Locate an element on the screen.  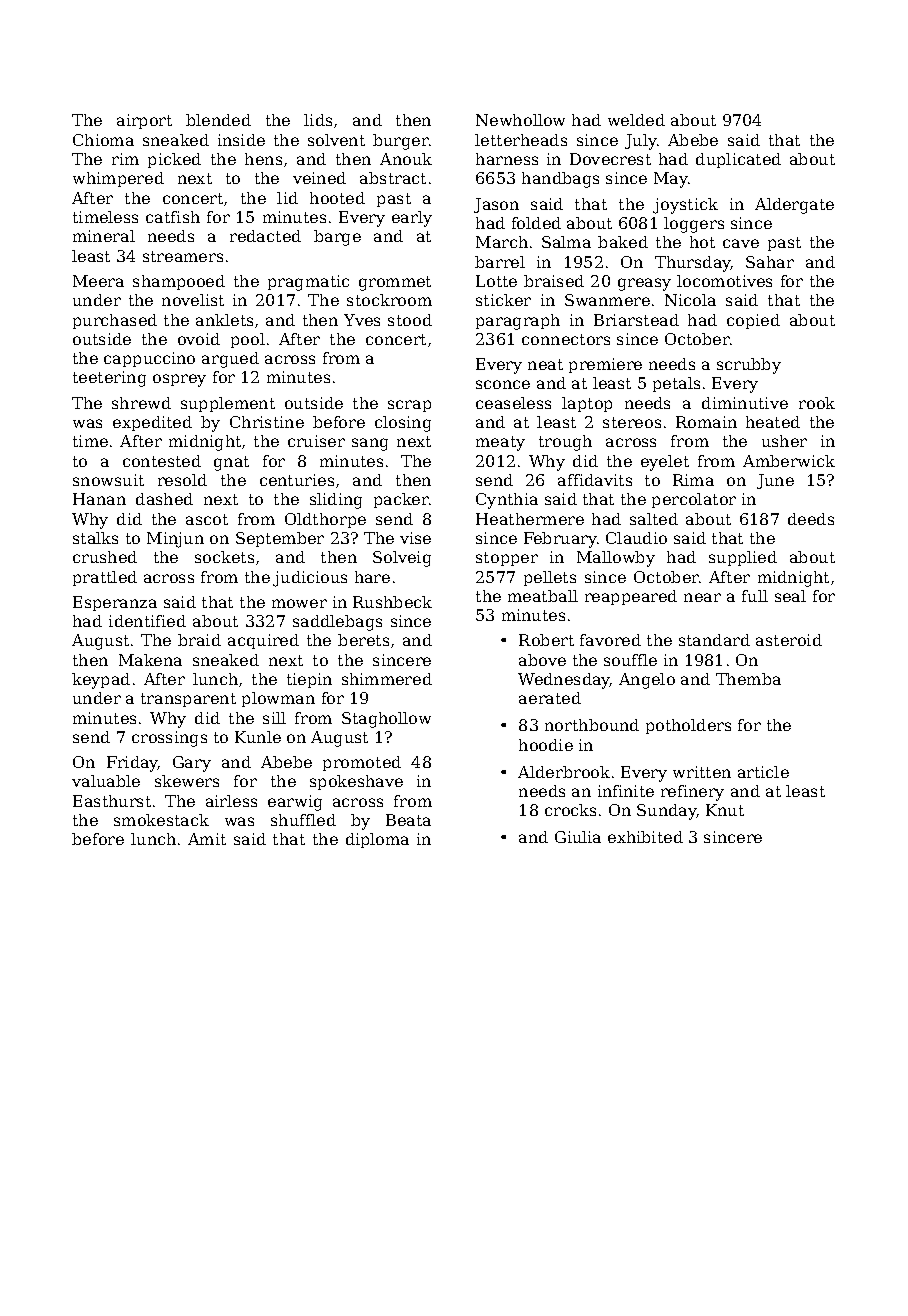
Dovecrest is located at coordinates (610, 159).
